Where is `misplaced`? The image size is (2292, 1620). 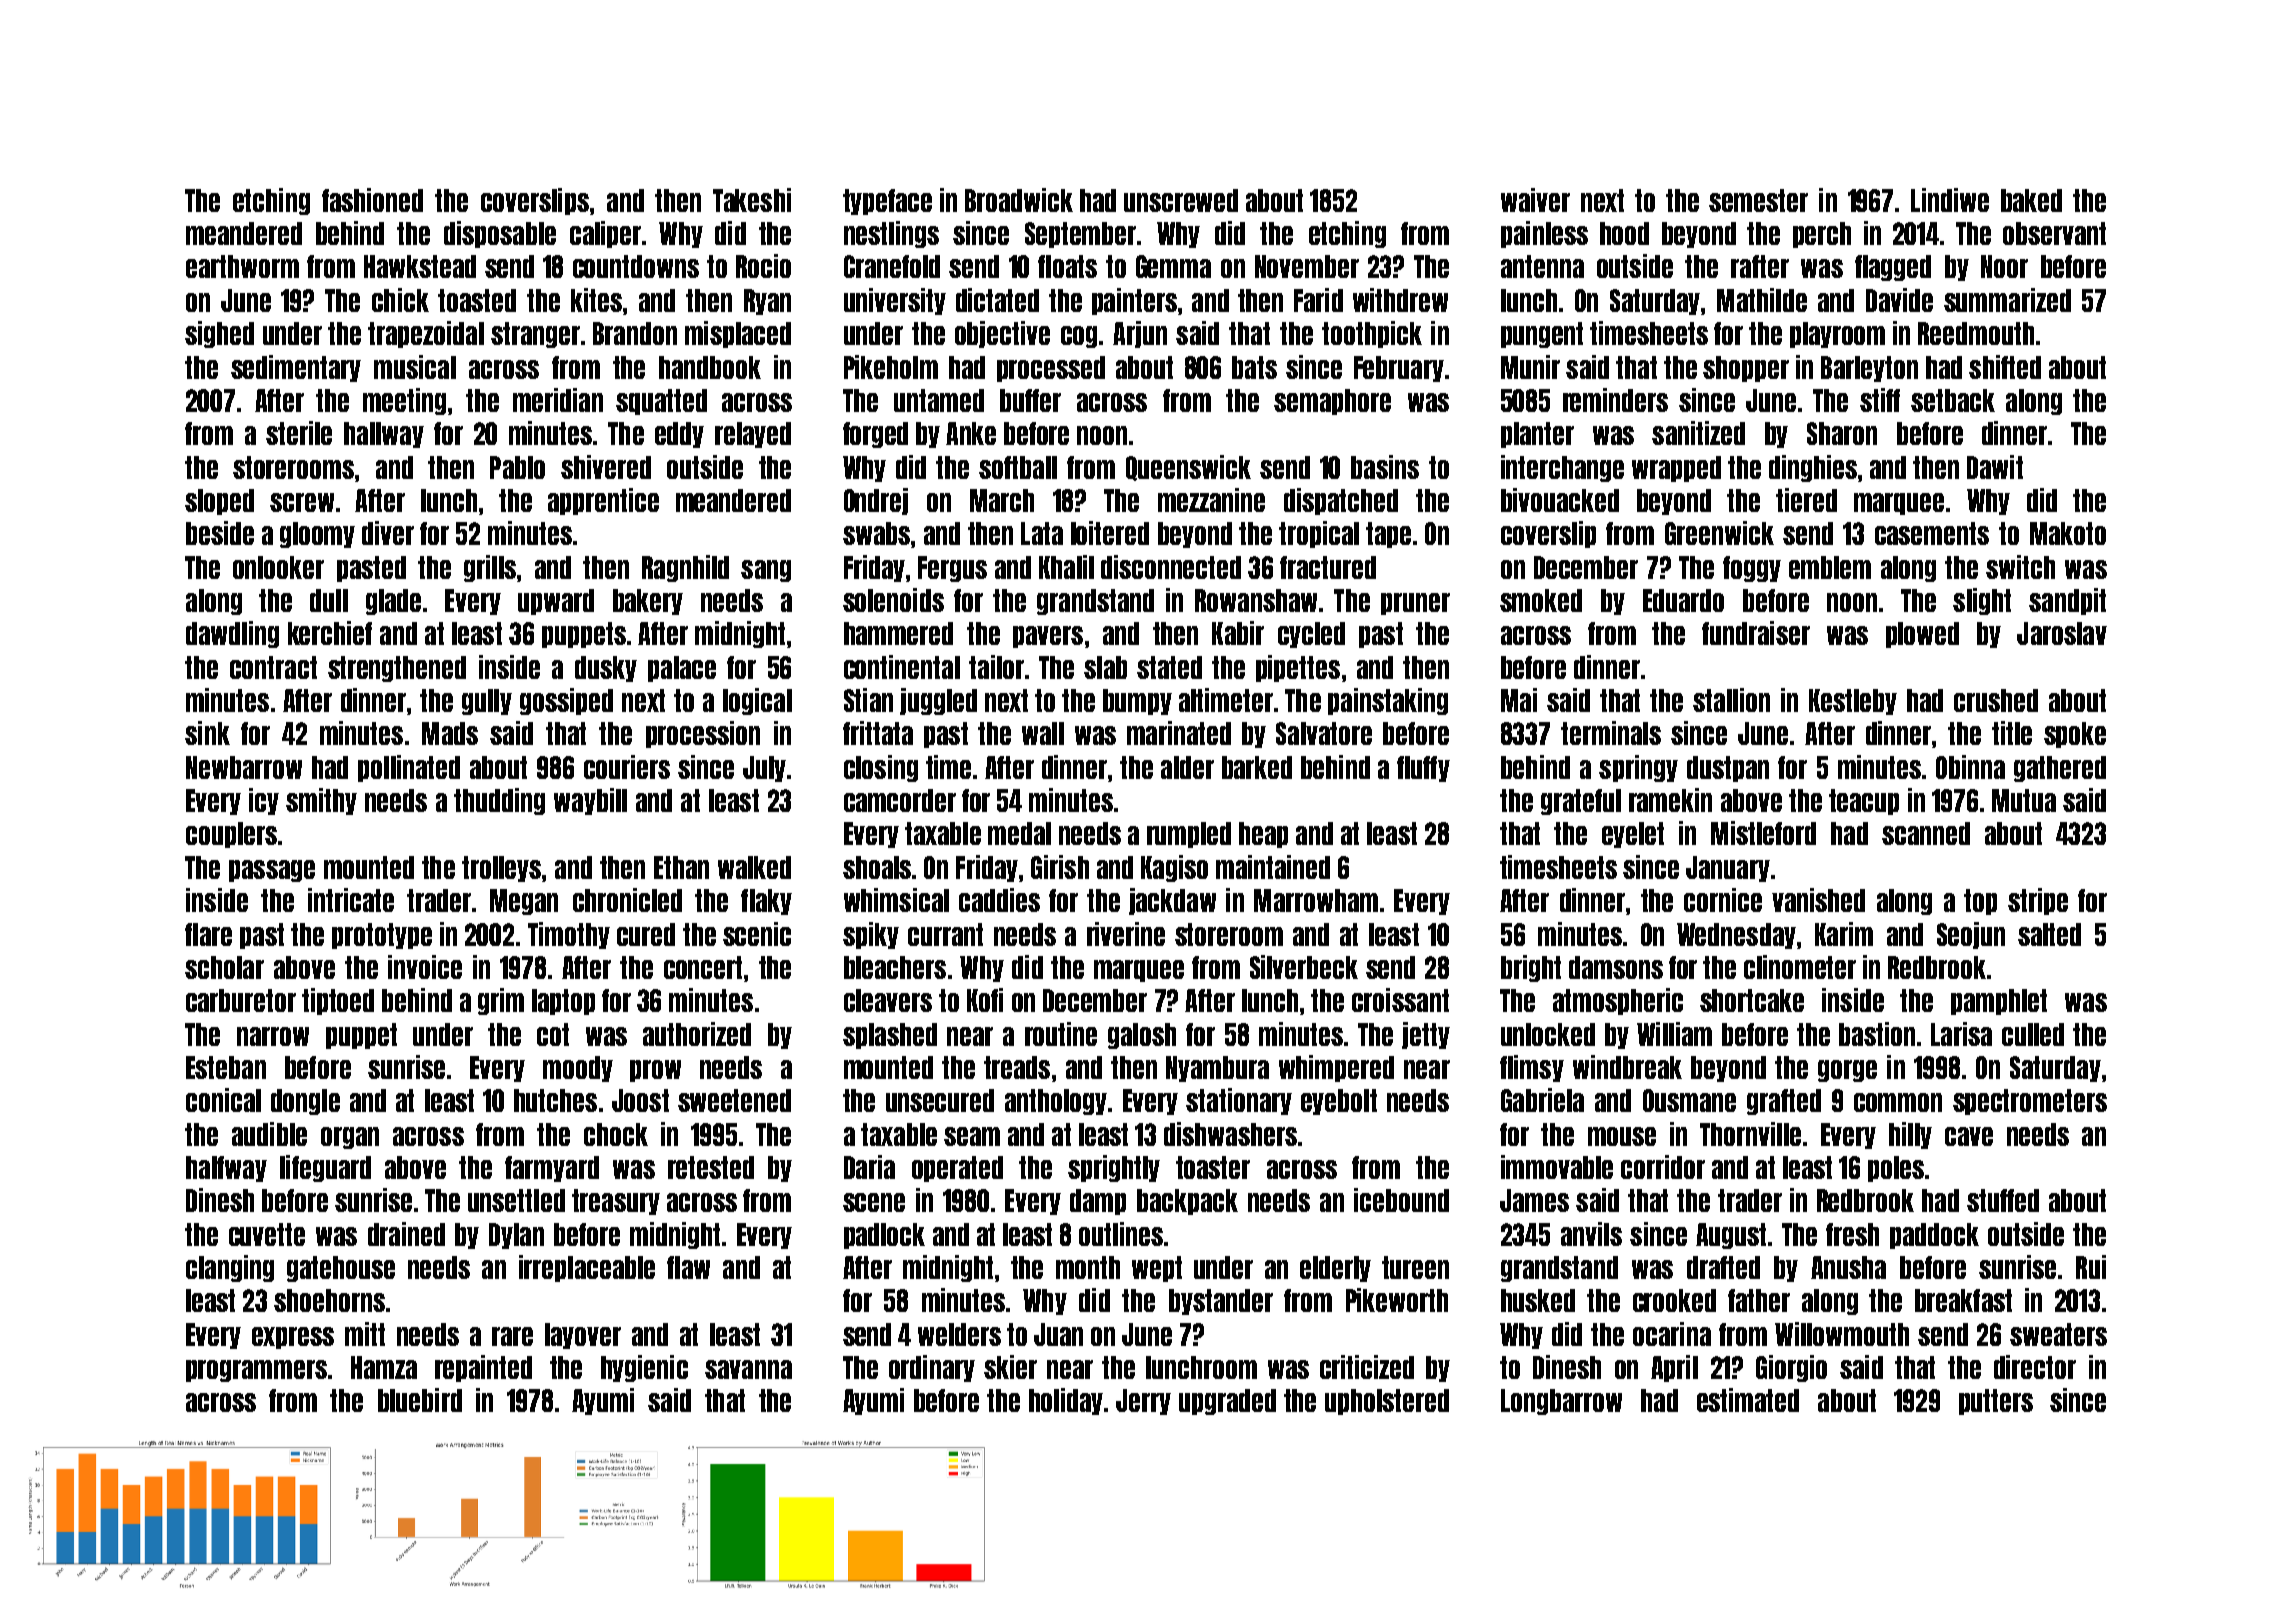
misplaced is located at coordinates (738, 334).
